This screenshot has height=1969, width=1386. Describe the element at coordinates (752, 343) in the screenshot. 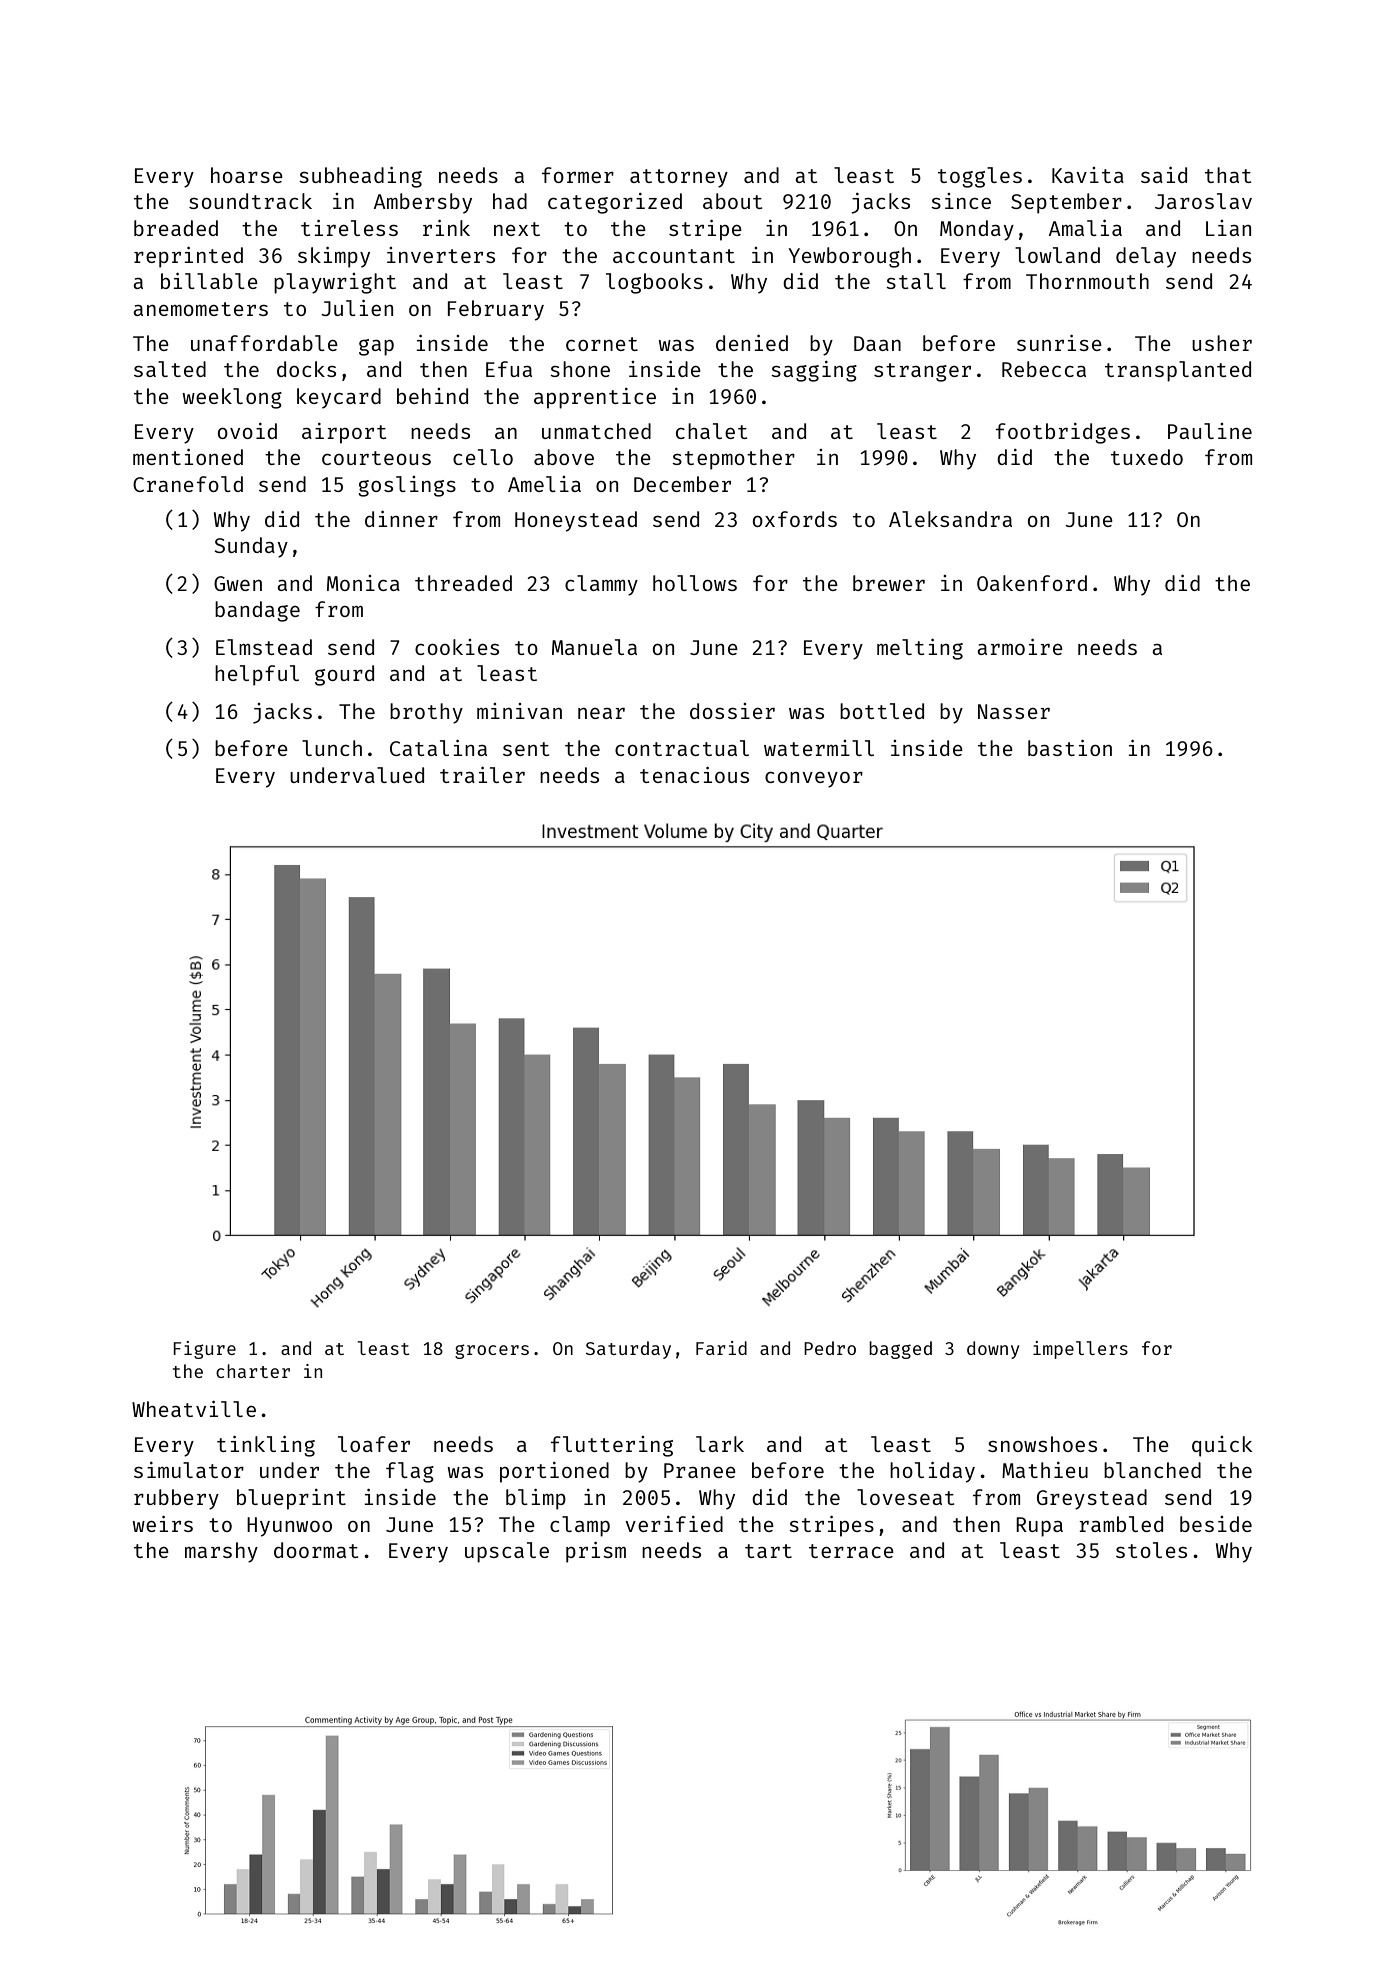

I see `denied` at that location.
